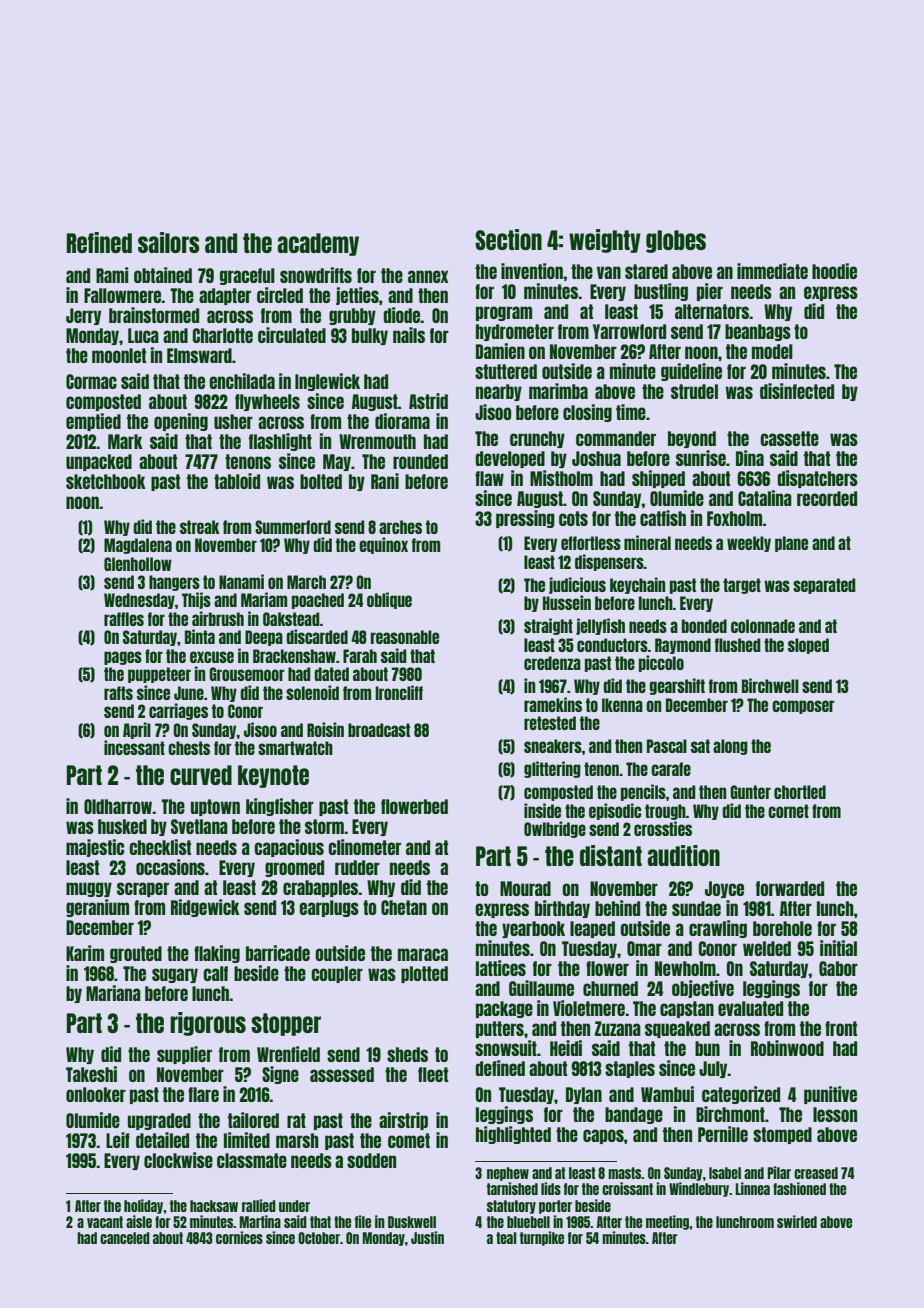 The height and width of the page is (1308, 924). Describe the element at coordinates (289, 848) in the page. I see `capacious` at that location.
